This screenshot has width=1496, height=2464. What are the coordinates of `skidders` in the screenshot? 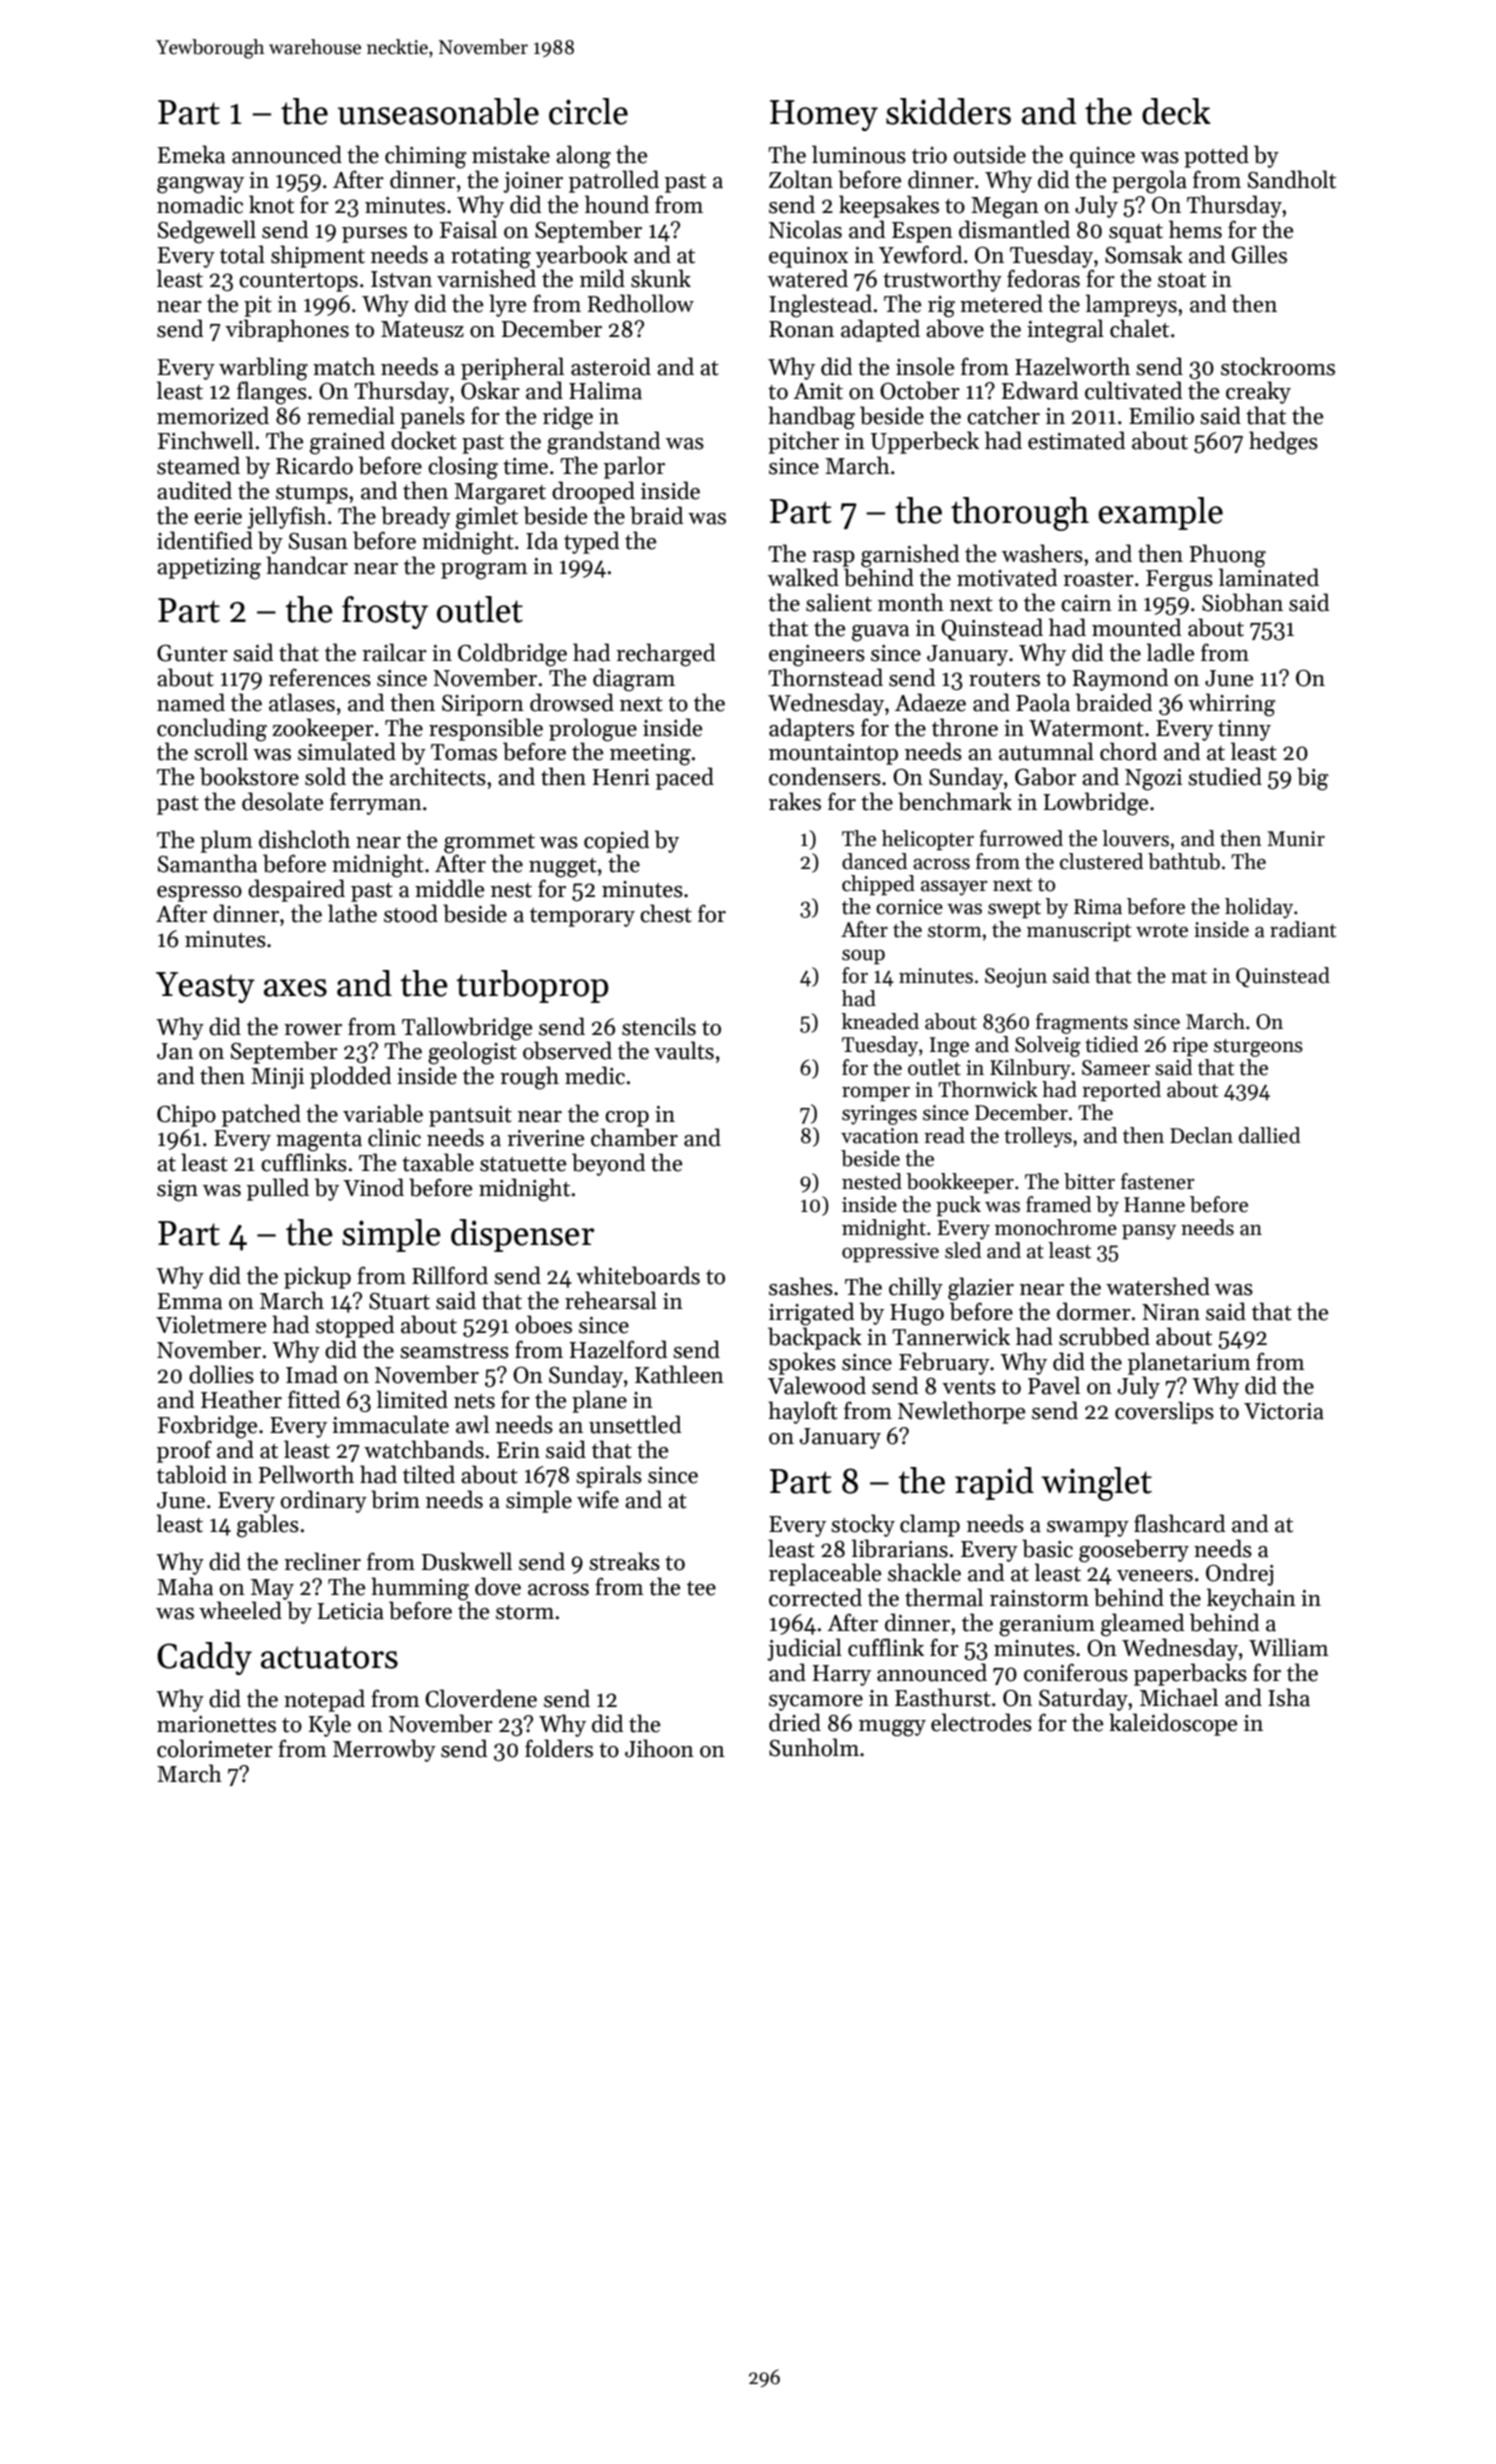 It's located at (948, 111).
